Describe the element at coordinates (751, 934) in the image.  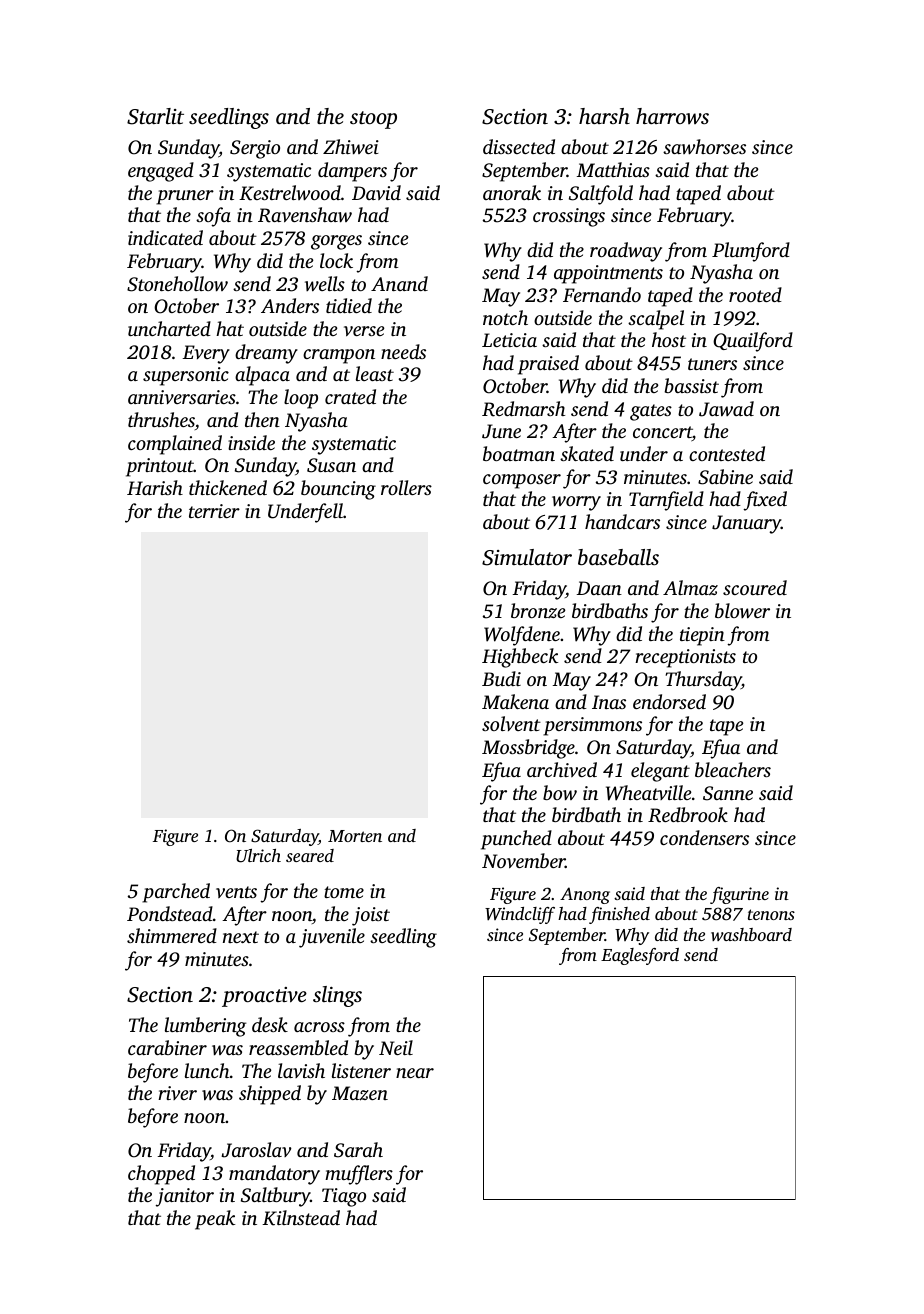
I see `washboard` at that location.
